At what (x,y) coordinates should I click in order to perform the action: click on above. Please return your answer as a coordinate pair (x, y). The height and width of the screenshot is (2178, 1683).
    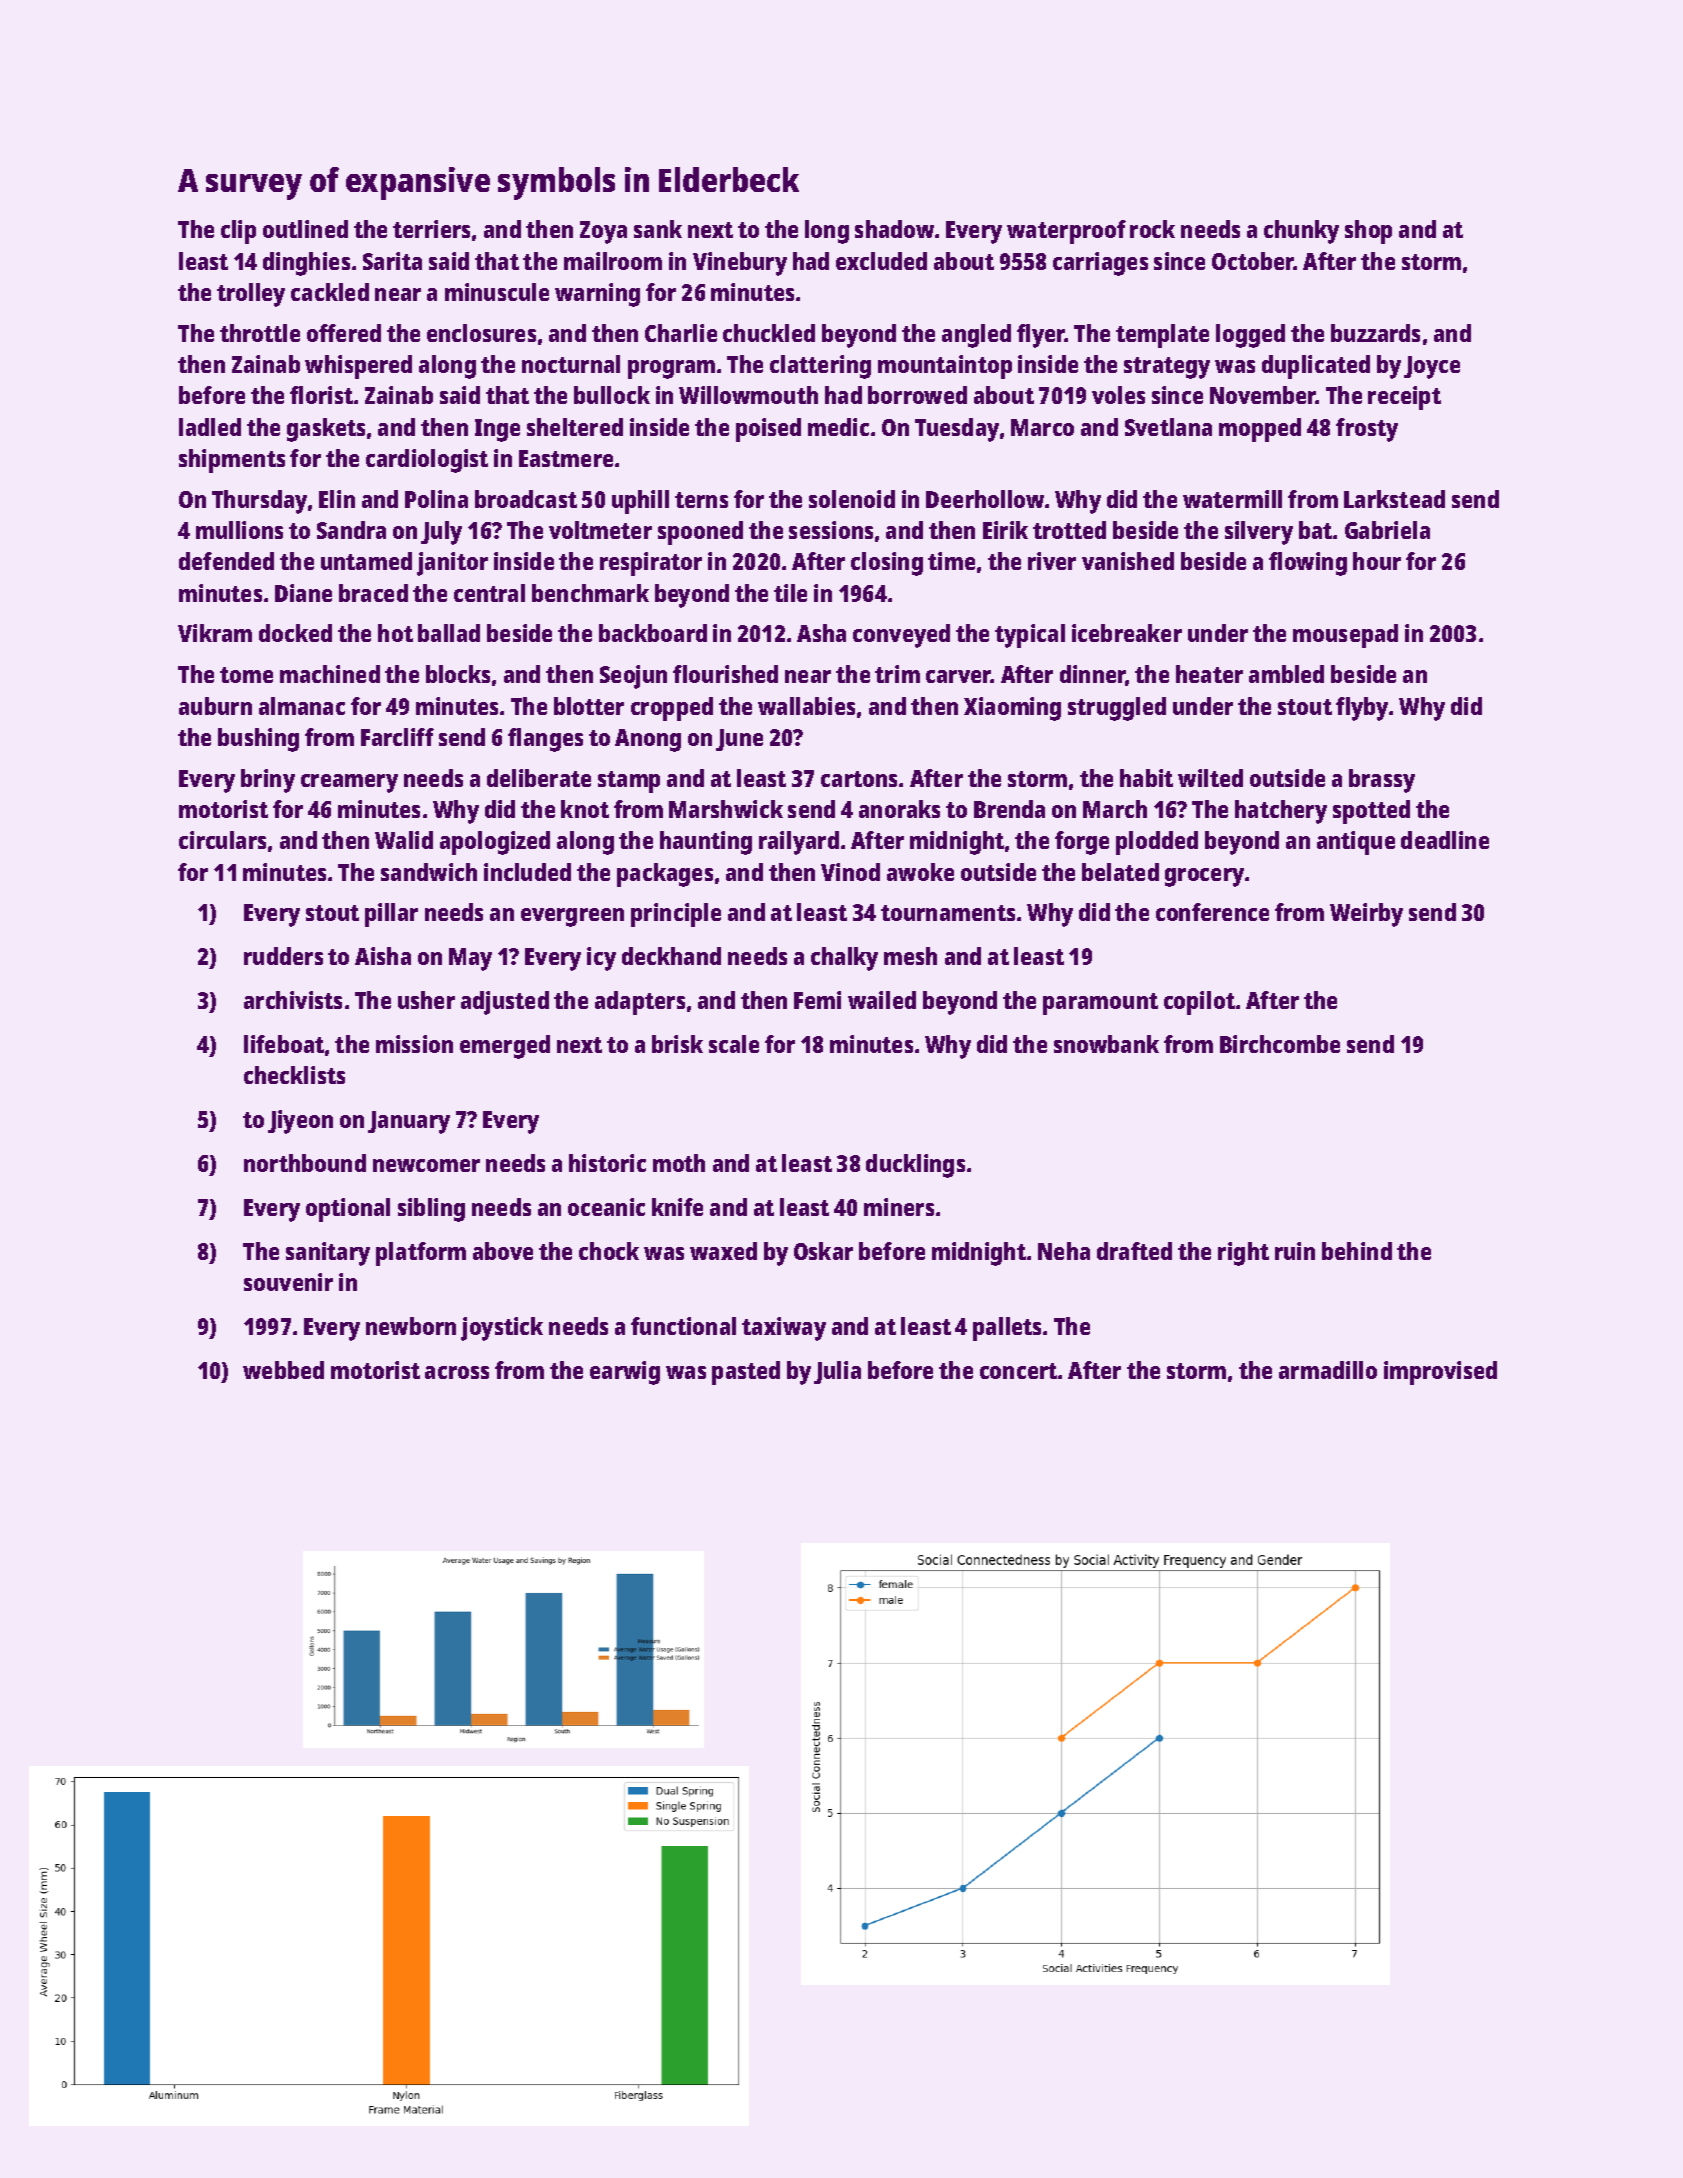
    Looking at the image, I should click on (503, 1251).
